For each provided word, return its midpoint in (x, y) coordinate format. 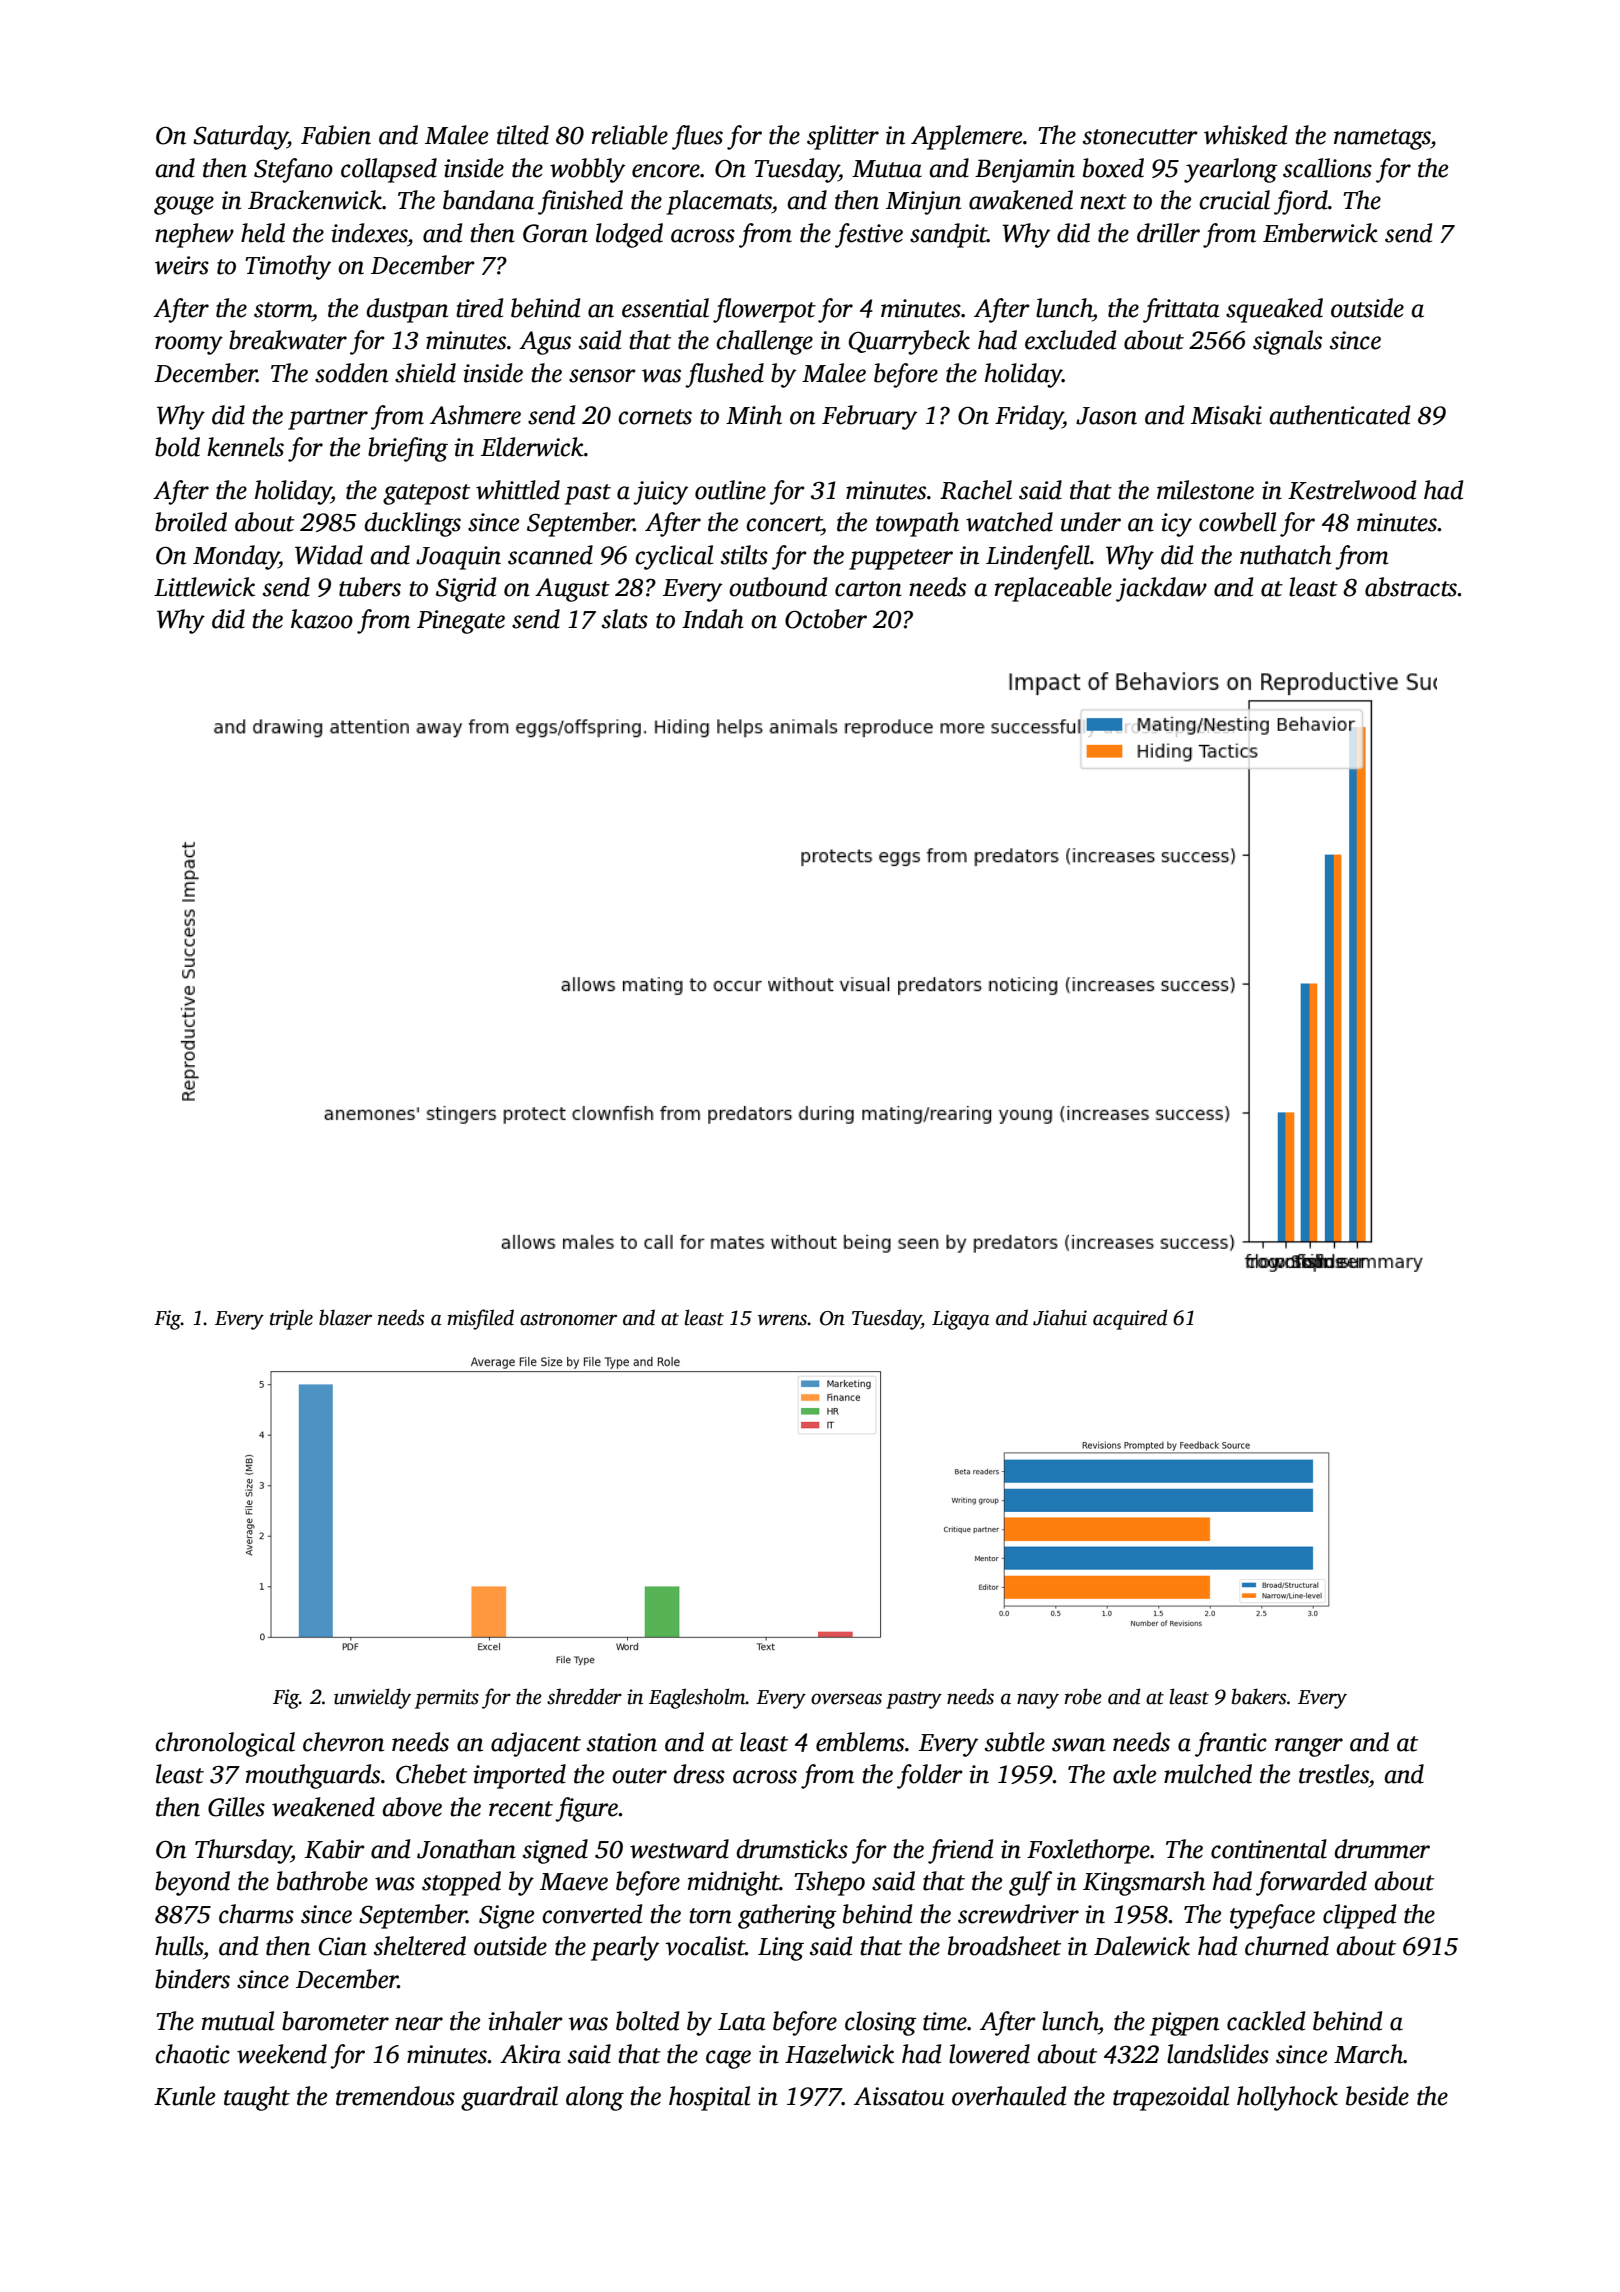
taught (257, 2098)
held (263, 233)
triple (291, 1319)
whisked (1245, 135)
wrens (783, 1320)
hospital (709, 2098)
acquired (1130, 1319)
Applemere (966, 137)
